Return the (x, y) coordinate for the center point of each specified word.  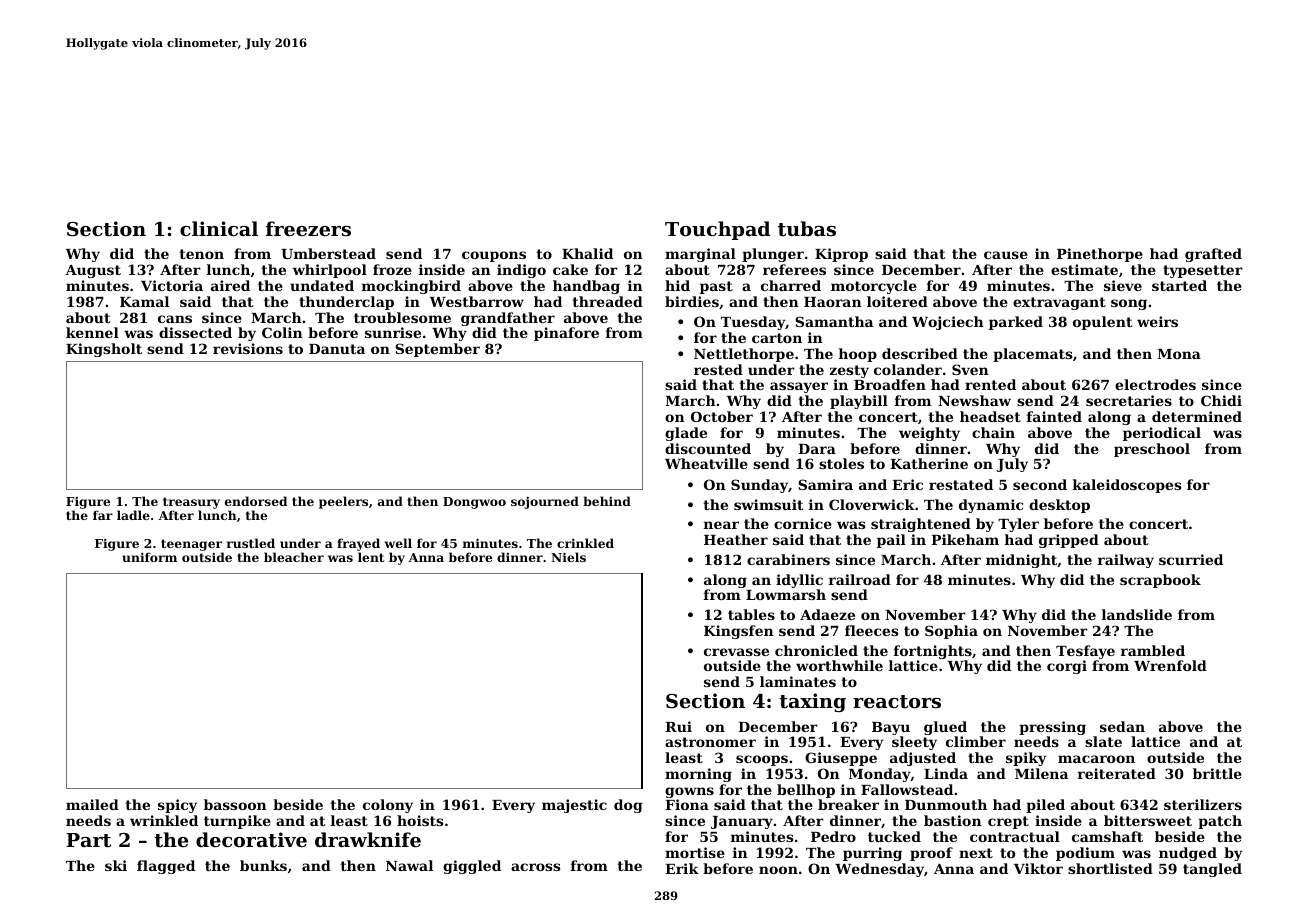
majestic (574, 806)
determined (1197, 416)
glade (686, 434)
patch (1220, 822)
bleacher (294, 557)
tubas (807, 228)
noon (778, 870)
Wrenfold (1170, 665)
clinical (219, 228)
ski (116, 865)
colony (388, 806)
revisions (248, 348)
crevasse (736, 652)
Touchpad (717, 230)
